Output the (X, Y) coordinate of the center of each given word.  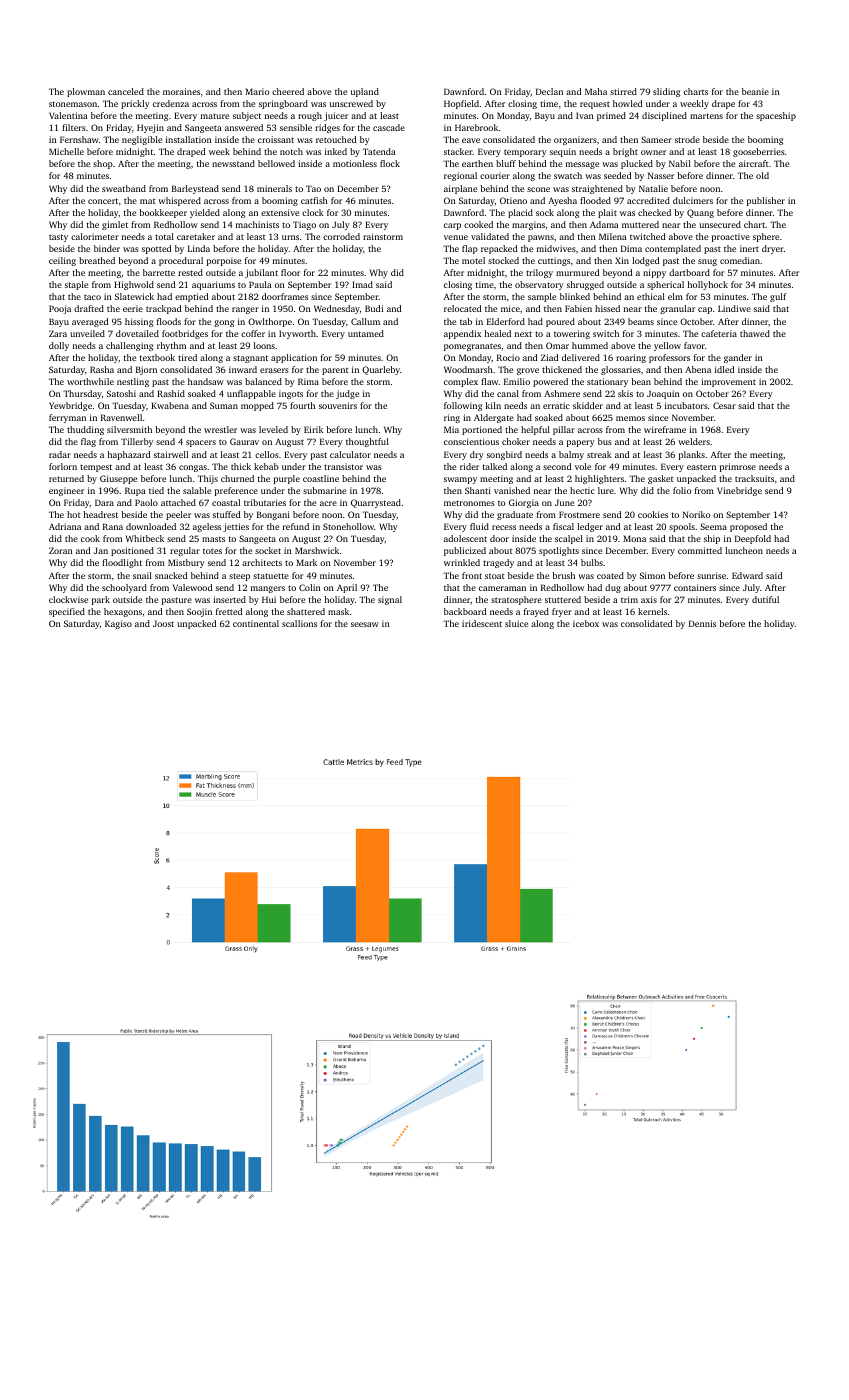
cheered (288, 91)
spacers (201, 443)
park (101, 600)
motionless (355, 163)
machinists (257, 224)
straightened (597, 189)
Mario (257, 91)
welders (694, 441)
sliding (666, 92)
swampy (460, 480)
